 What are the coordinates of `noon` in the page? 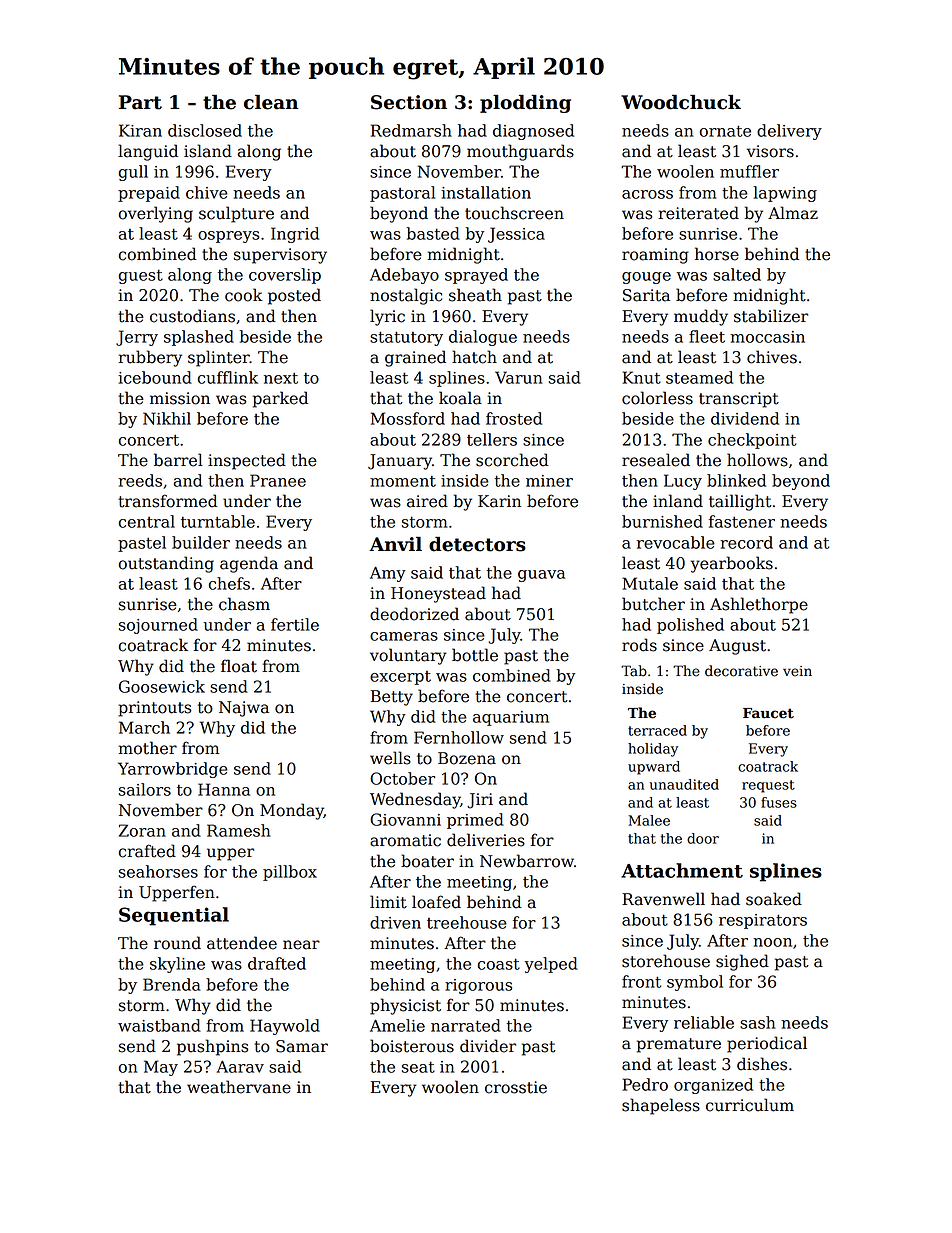 It's located at (772, 942).
